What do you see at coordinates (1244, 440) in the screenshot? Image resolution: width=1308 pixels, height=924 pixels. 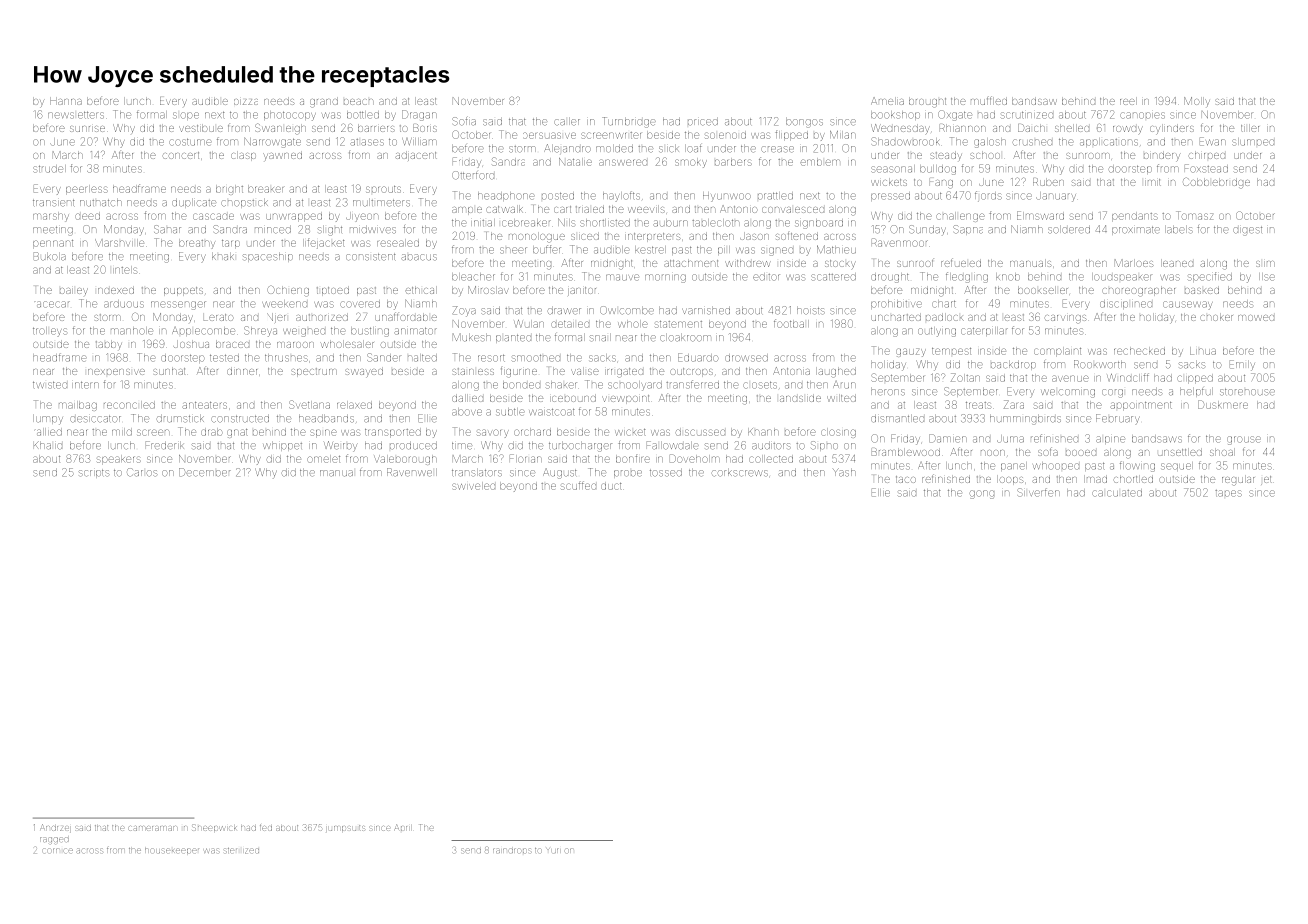 I see `grouse` at bounding box center [1244, 440].
